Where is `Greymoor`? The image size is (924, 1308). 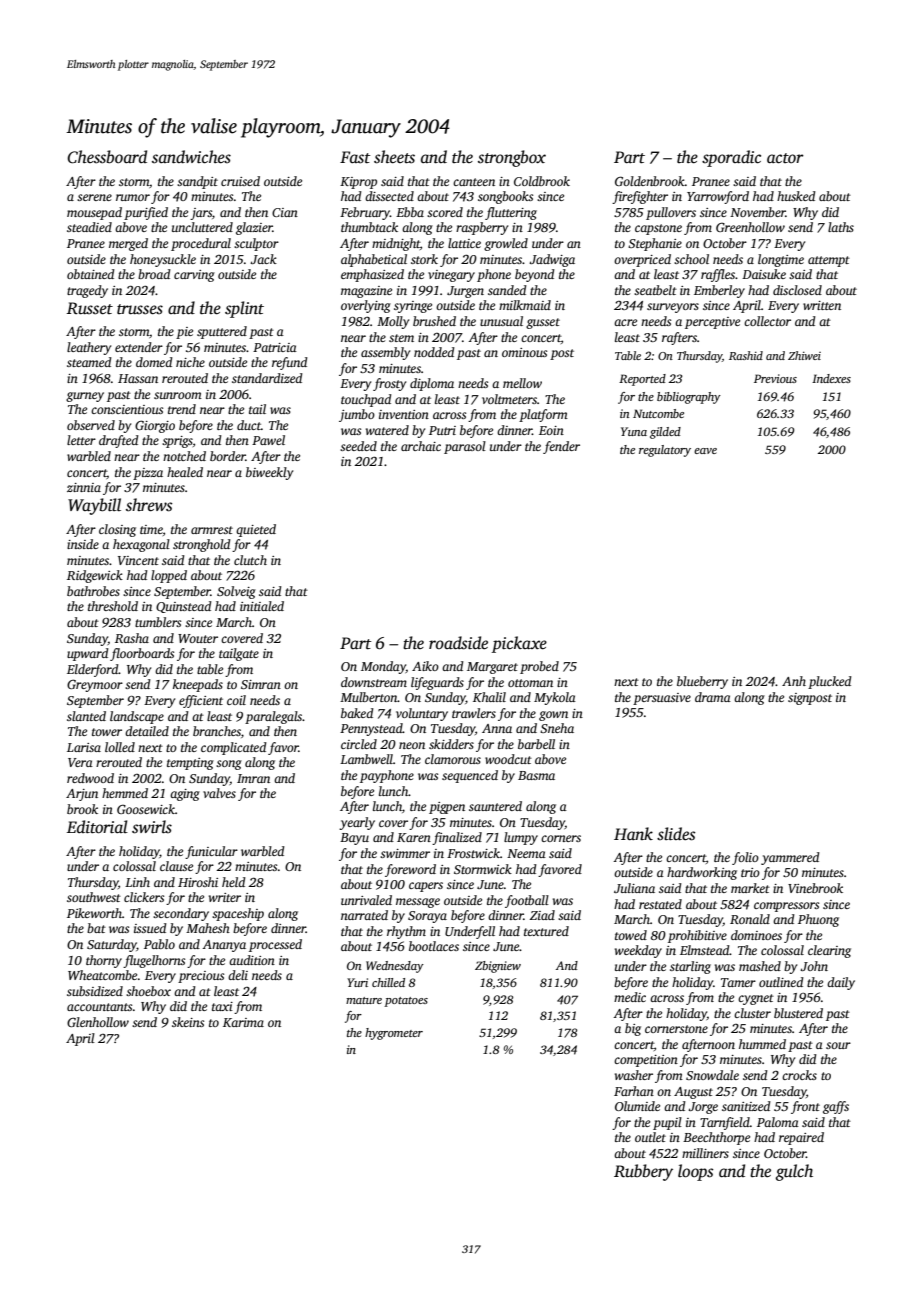
Greymoor is located at coordinates (95, 685).
